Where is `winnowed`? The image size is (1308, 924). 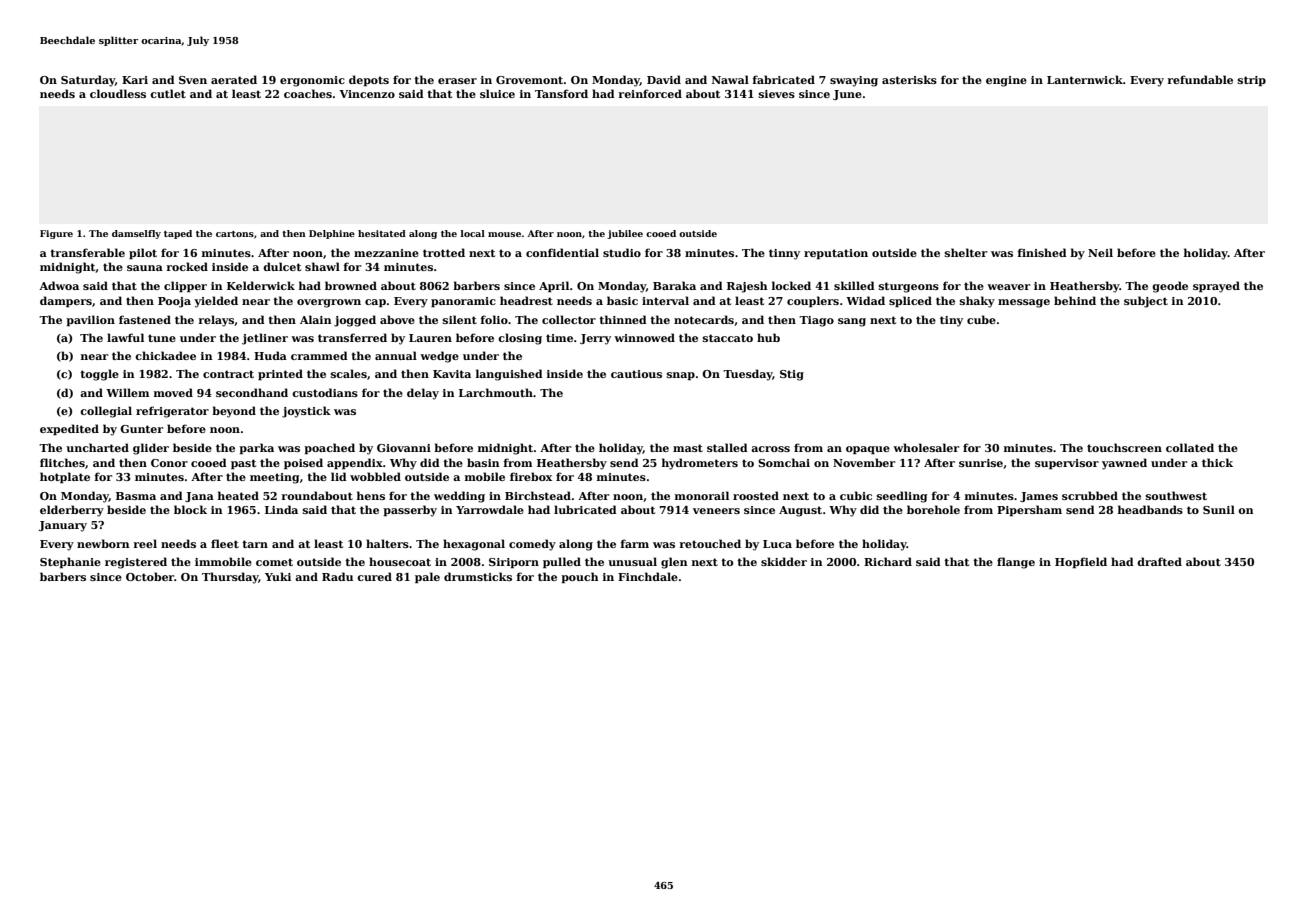
winnowed is located at coordinates (644, 337).
